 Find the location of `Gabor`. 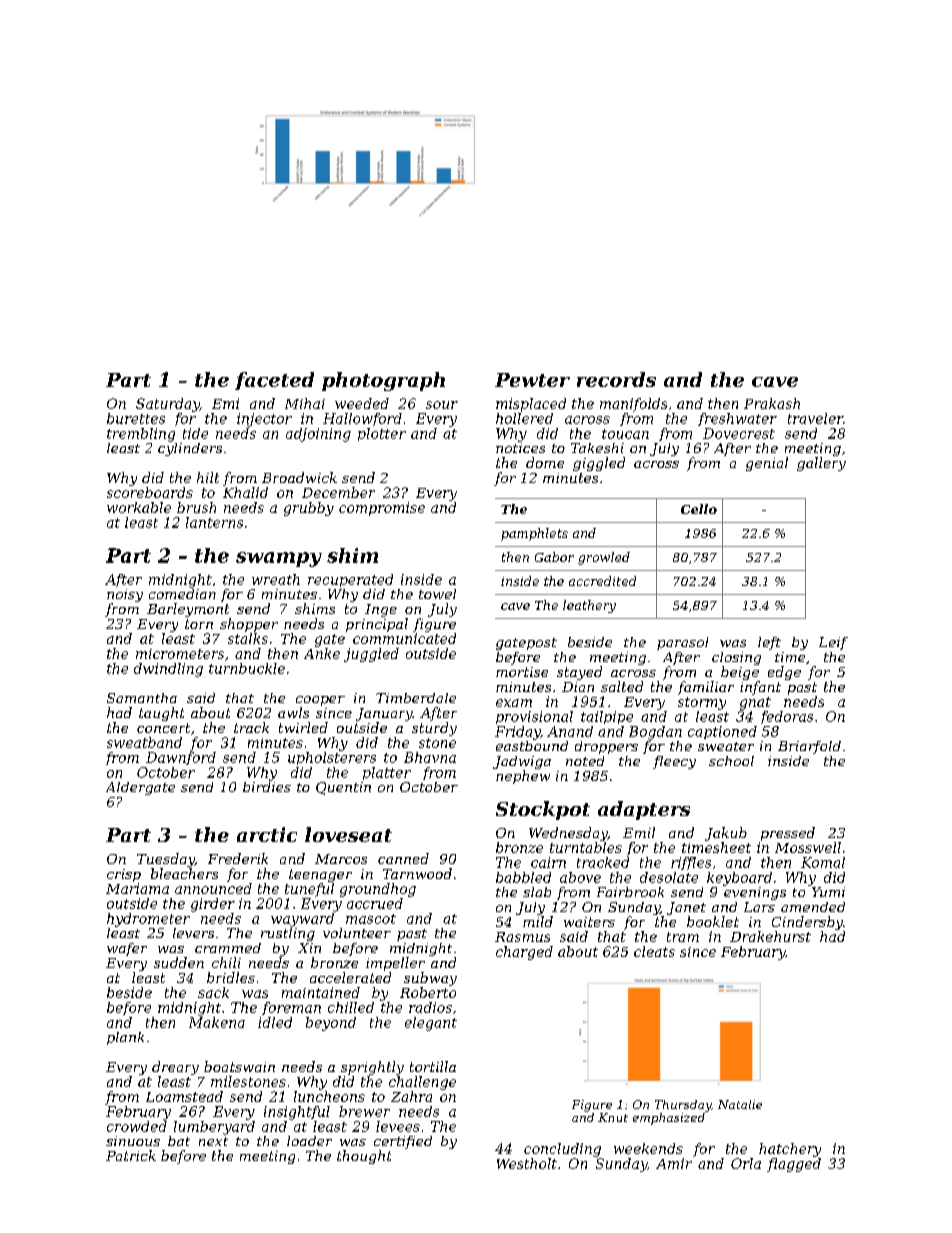

Gabor is located at coordinates (554, 557).
